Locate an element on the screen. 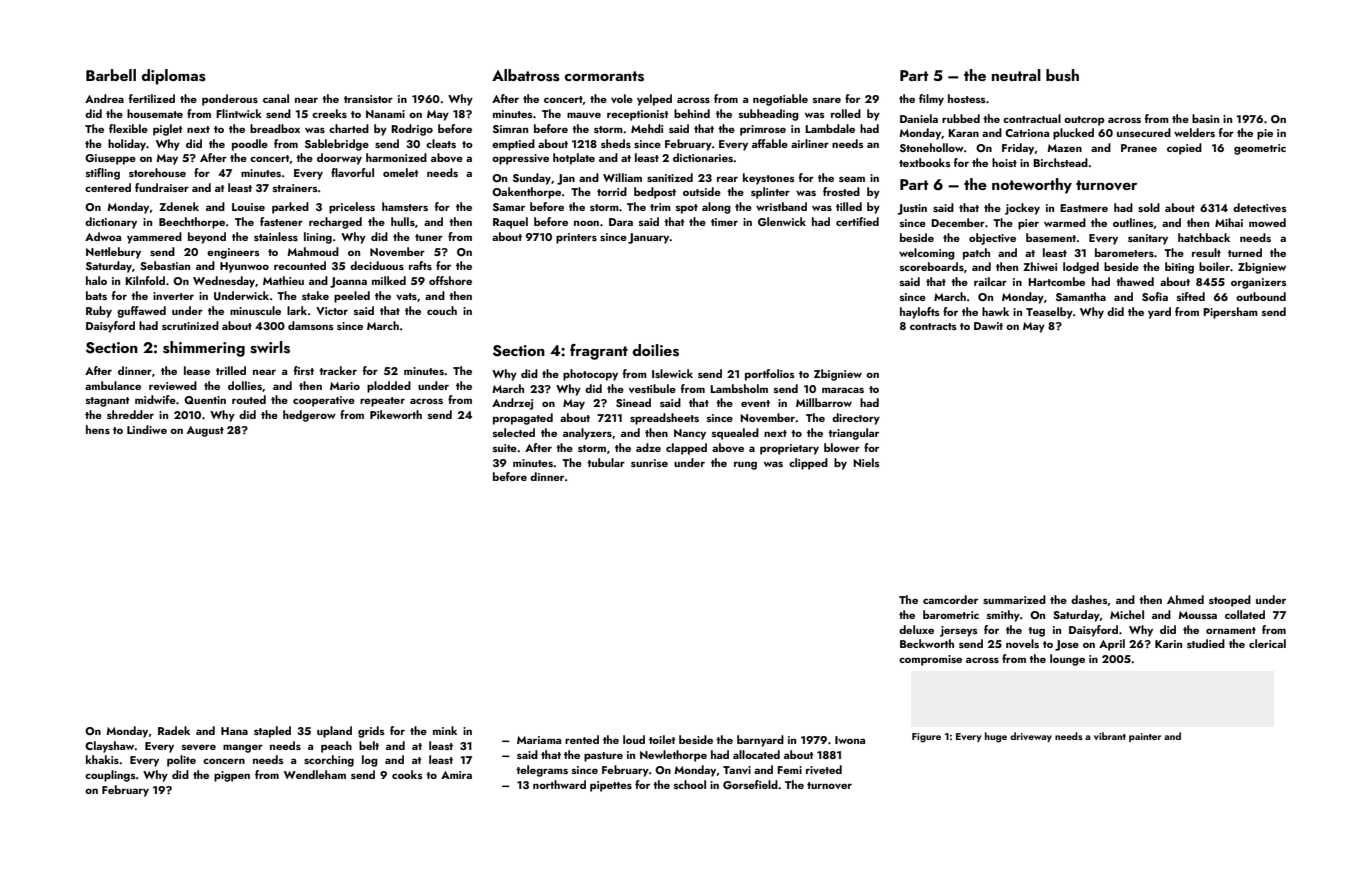 This screenshot has height=887, width=1372. tug is located at coordinates (1036, 632).
